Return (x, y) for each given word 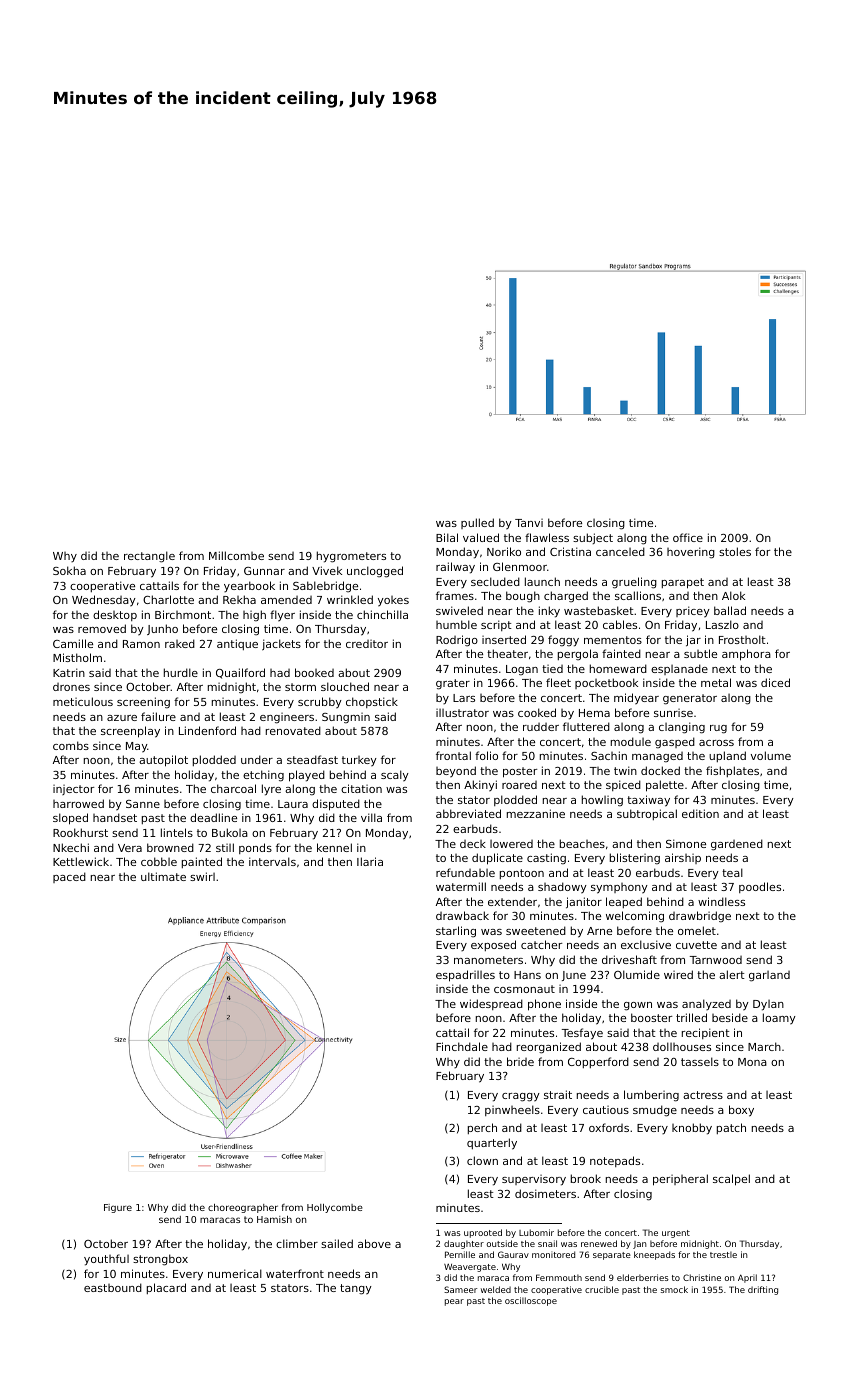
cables (620, 624)
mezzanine (536, 813)
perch (482, 1128)
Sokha (69, 570)
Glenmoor (520, 566)
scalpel (731, 1180)
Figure (118, 1208)
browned (170, 847)
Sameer (460, 1289)
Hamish (274, 1219)
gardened (737, 845)
